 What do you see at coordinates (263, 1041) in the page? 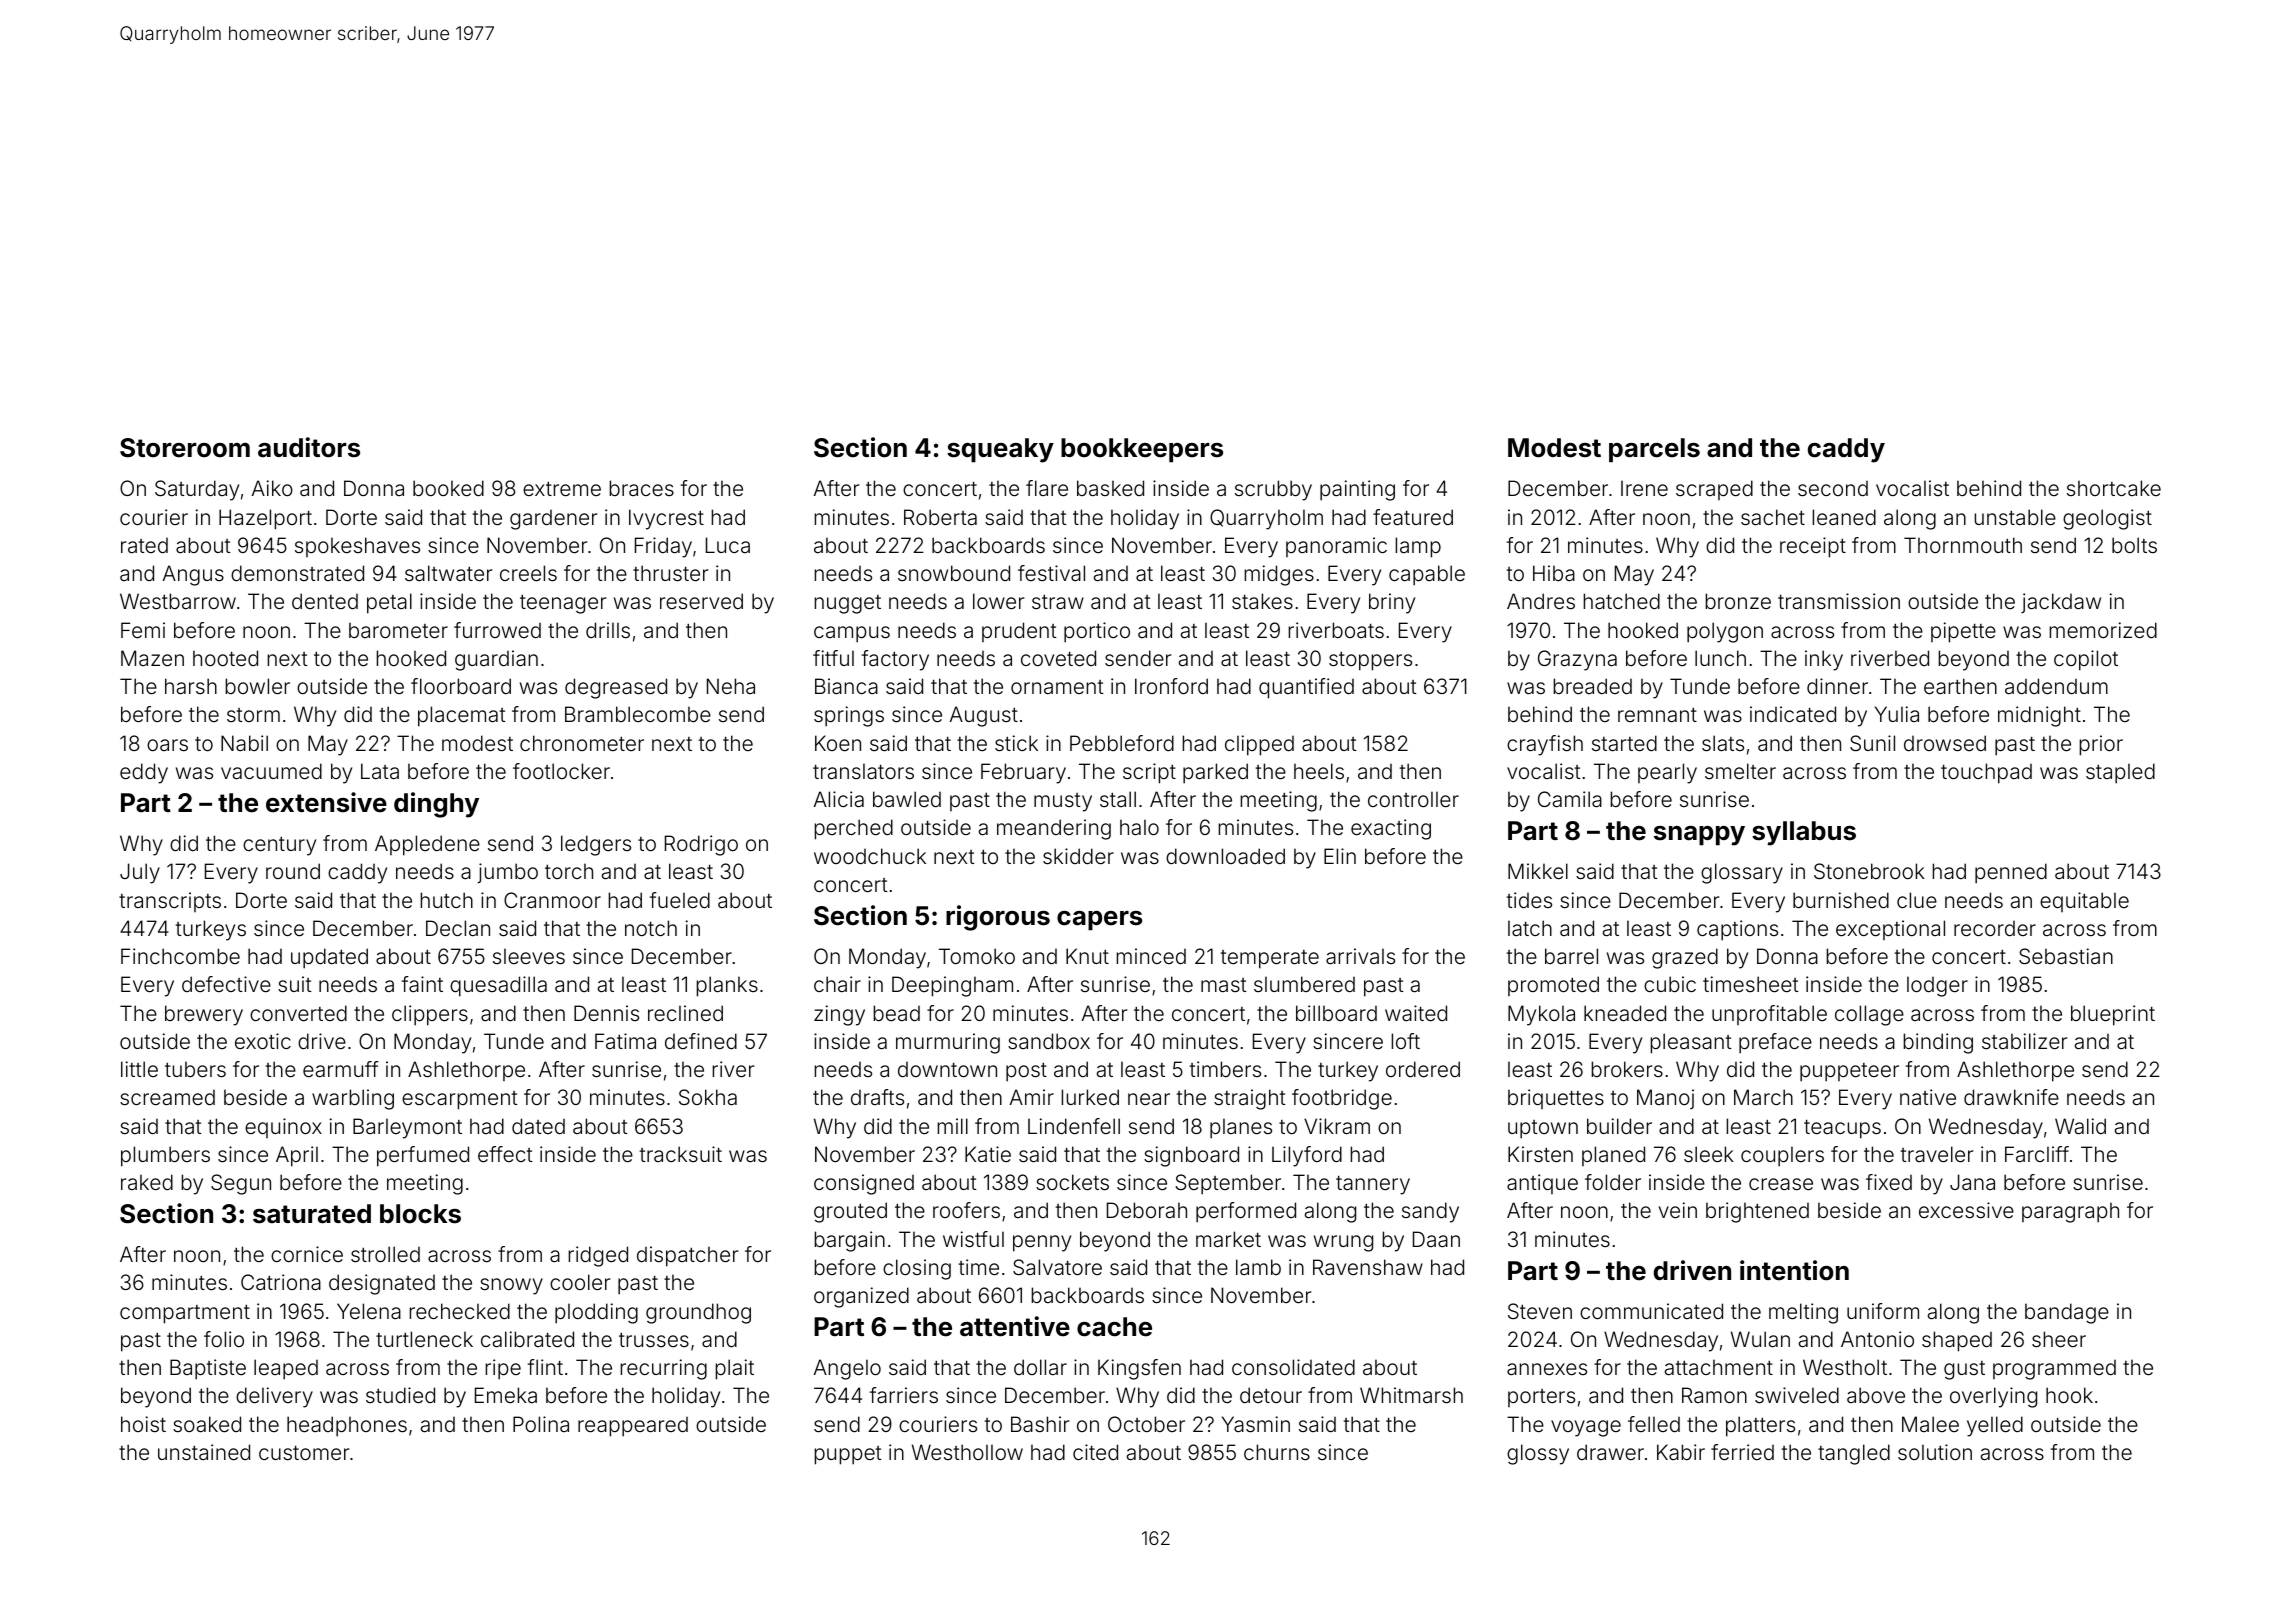
I see `exotic` at bounding box center [263, 1041].
